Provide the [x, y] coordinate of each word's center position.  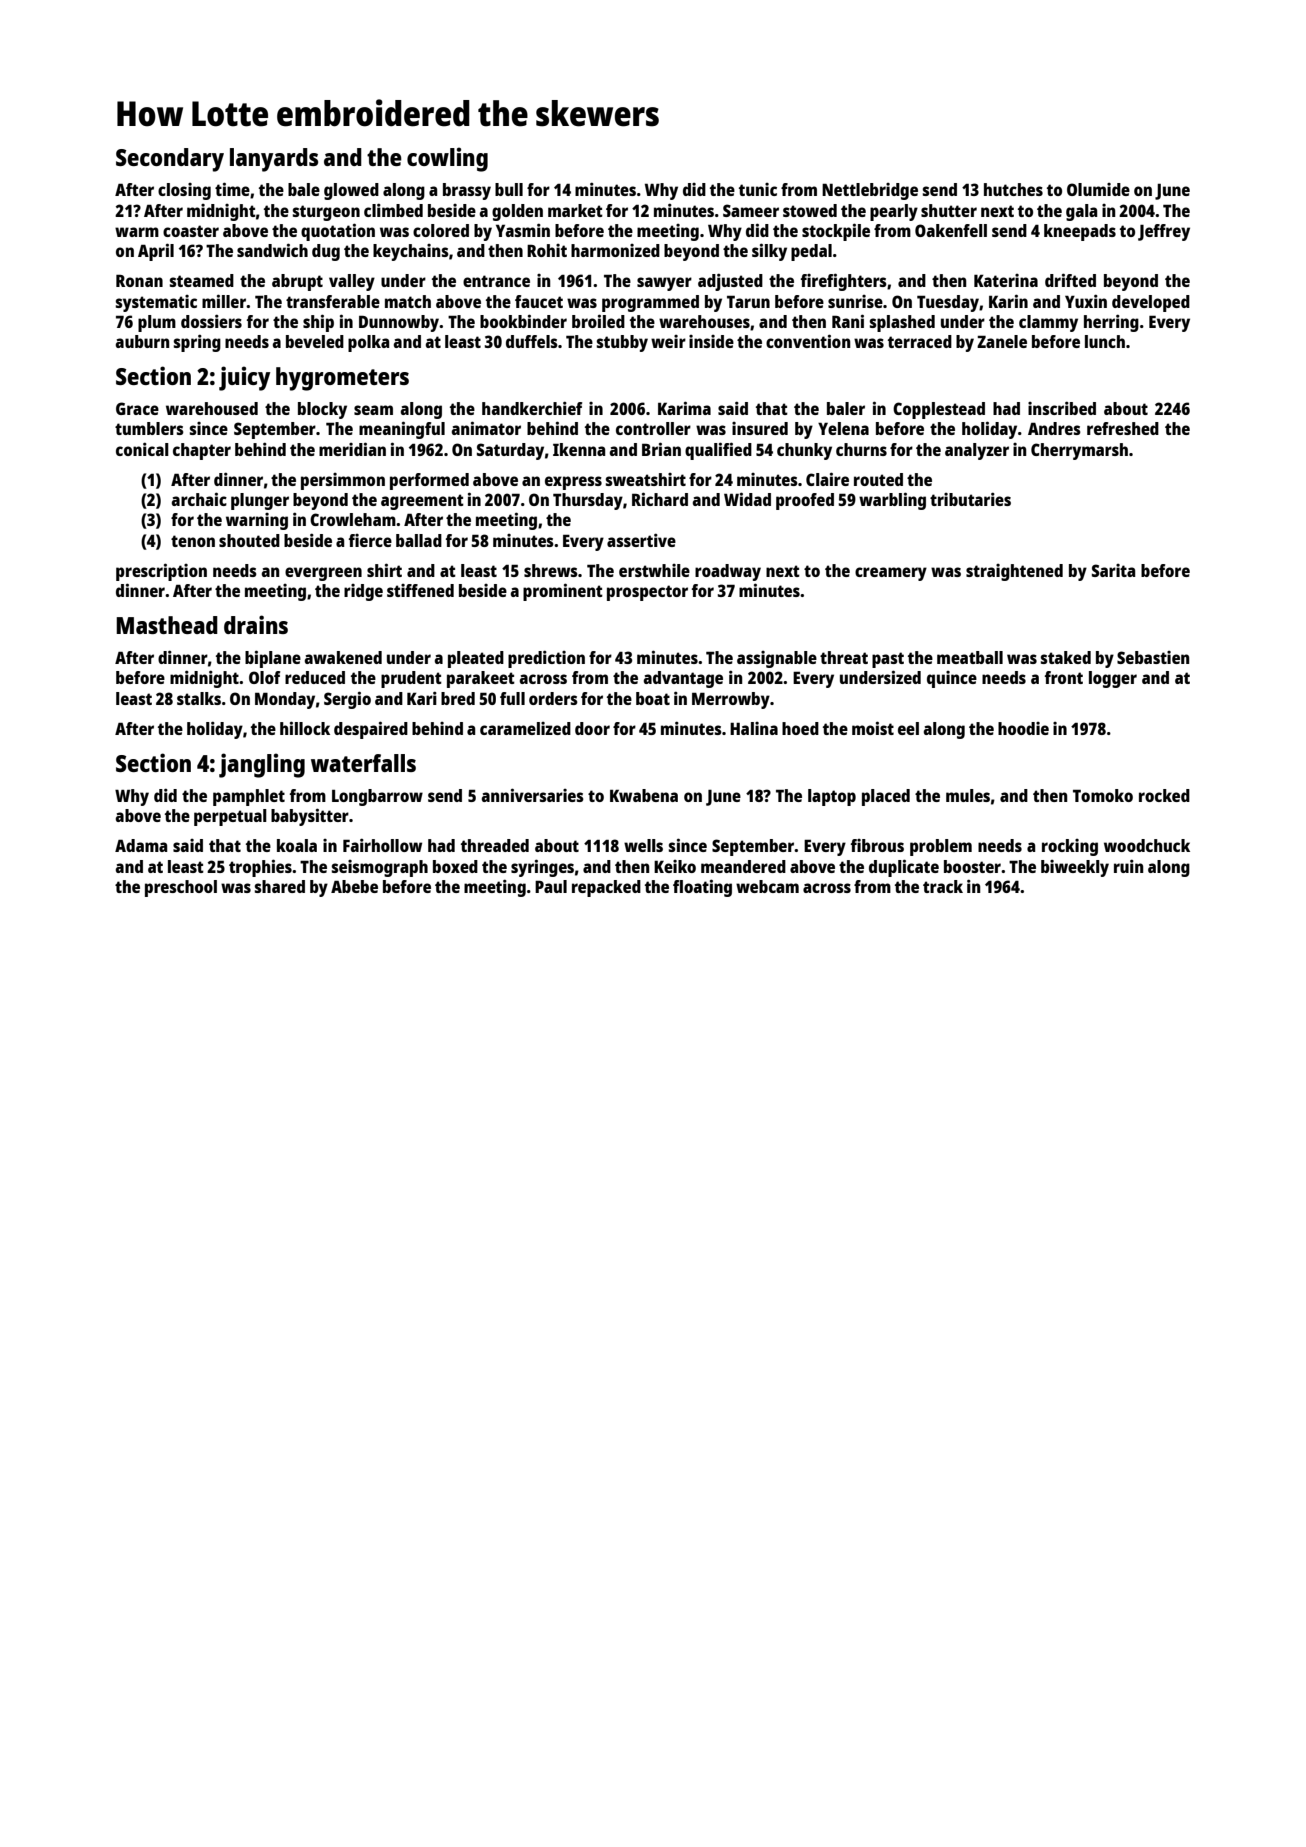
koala [297, 845]
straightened [1014, 572]
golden [517, 212]
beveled [315, 341]
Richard [660, 499]
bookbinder [523, 321]
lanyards [274, 160]
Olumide [1098, 189]
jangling [262, 765]
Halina [754, 728]
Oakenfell [951, 230]
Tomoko [1103, 795]
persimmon [343, 481]
